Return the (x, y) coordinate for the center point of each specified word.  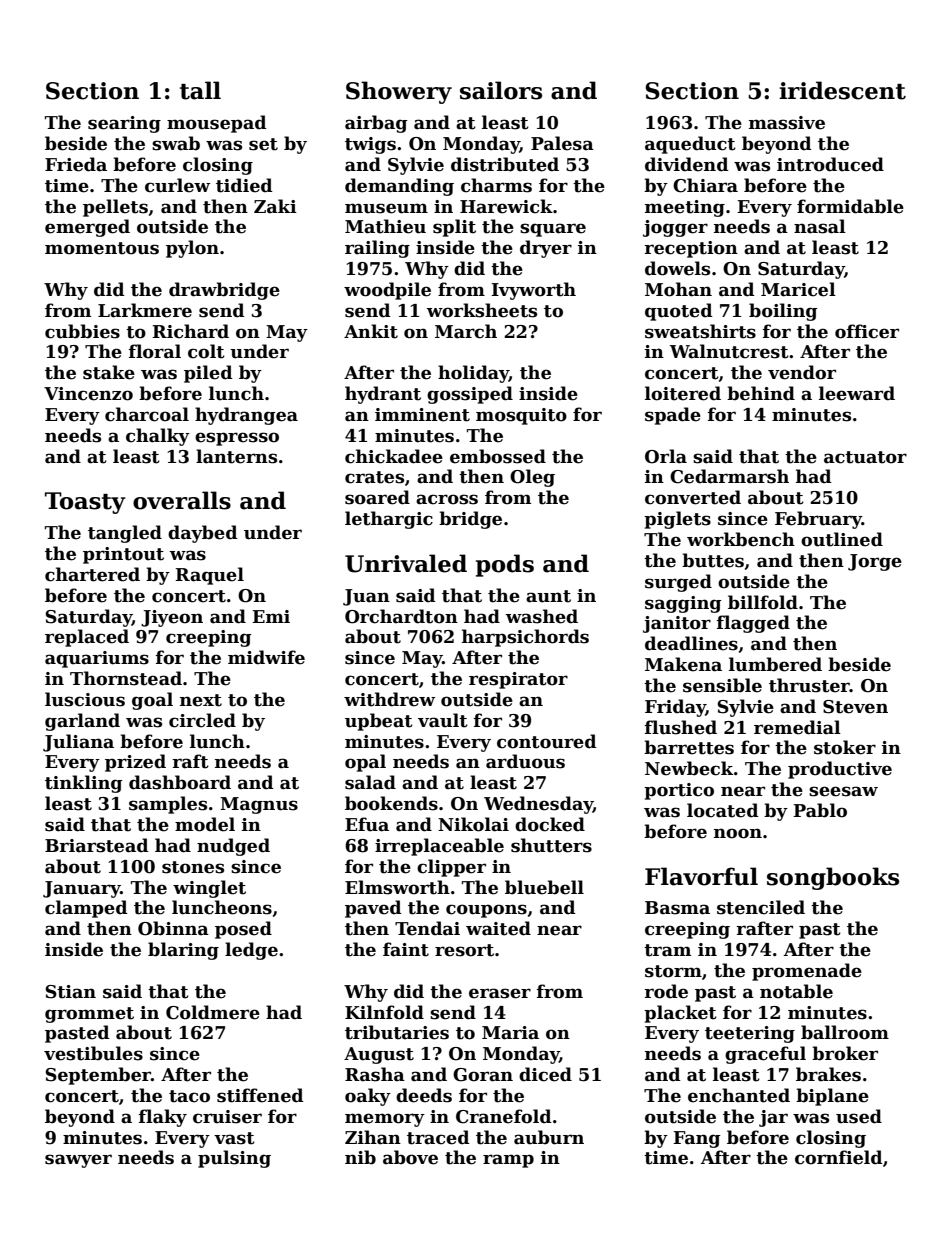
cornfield (839, 1157)
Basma (677, 908)
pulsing (234, 1159)
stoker (845, 747)
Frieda (76, 164)
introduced (830, 164)
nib (360, 1157)
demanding (399, 187)
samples (168, 805)
